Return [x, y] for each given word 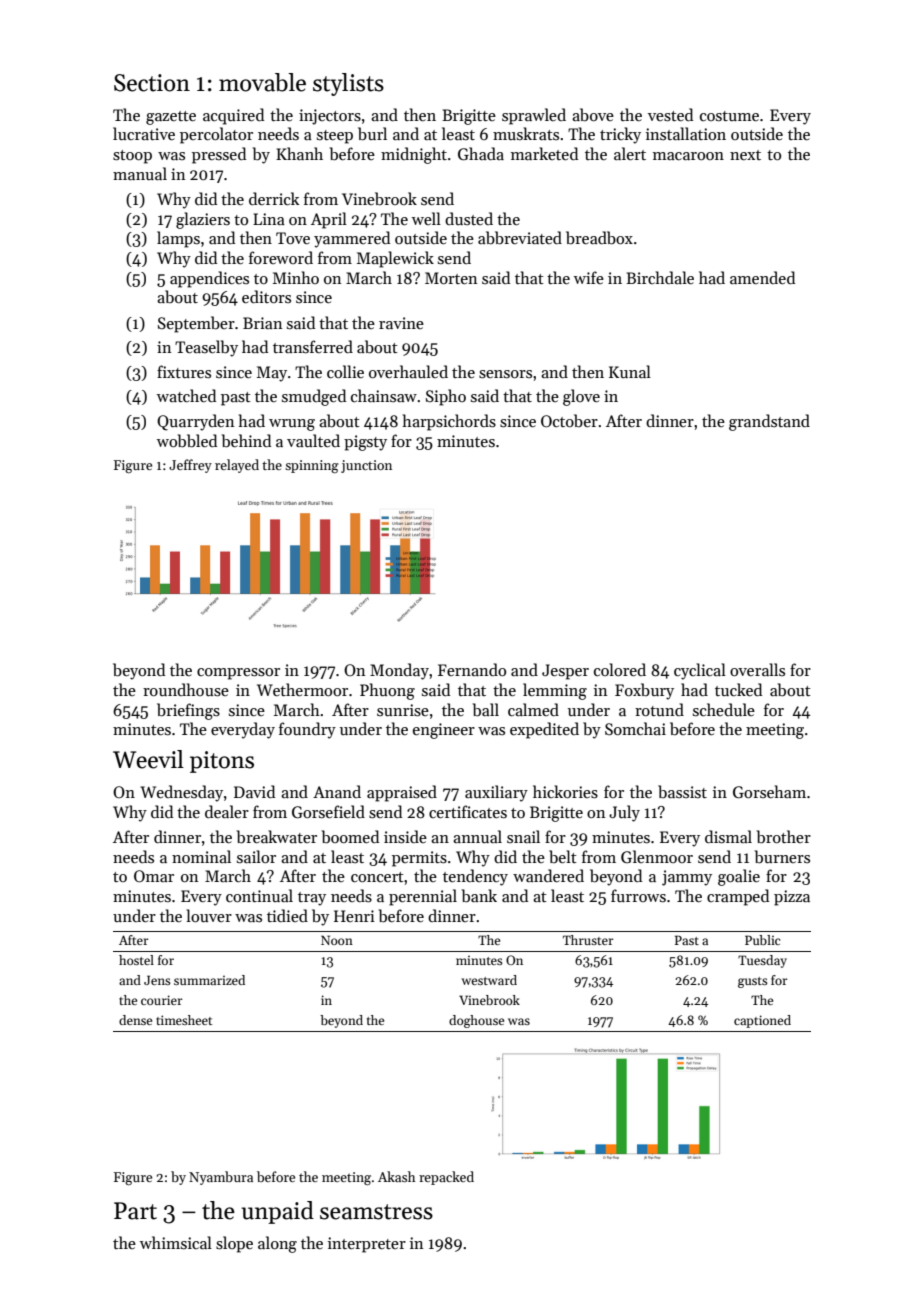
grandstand [769, 422]
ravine [401, 323]
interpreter [367, 1245]
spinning [312, 466]
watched [186, 395]
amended [762, 277]
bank [479, 896]
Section [152, 83]
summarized [209, 980]
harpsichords [449, 422]
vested [670, 115]
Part [135, 1211]
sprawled [534, 116]
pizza [792, 898]
